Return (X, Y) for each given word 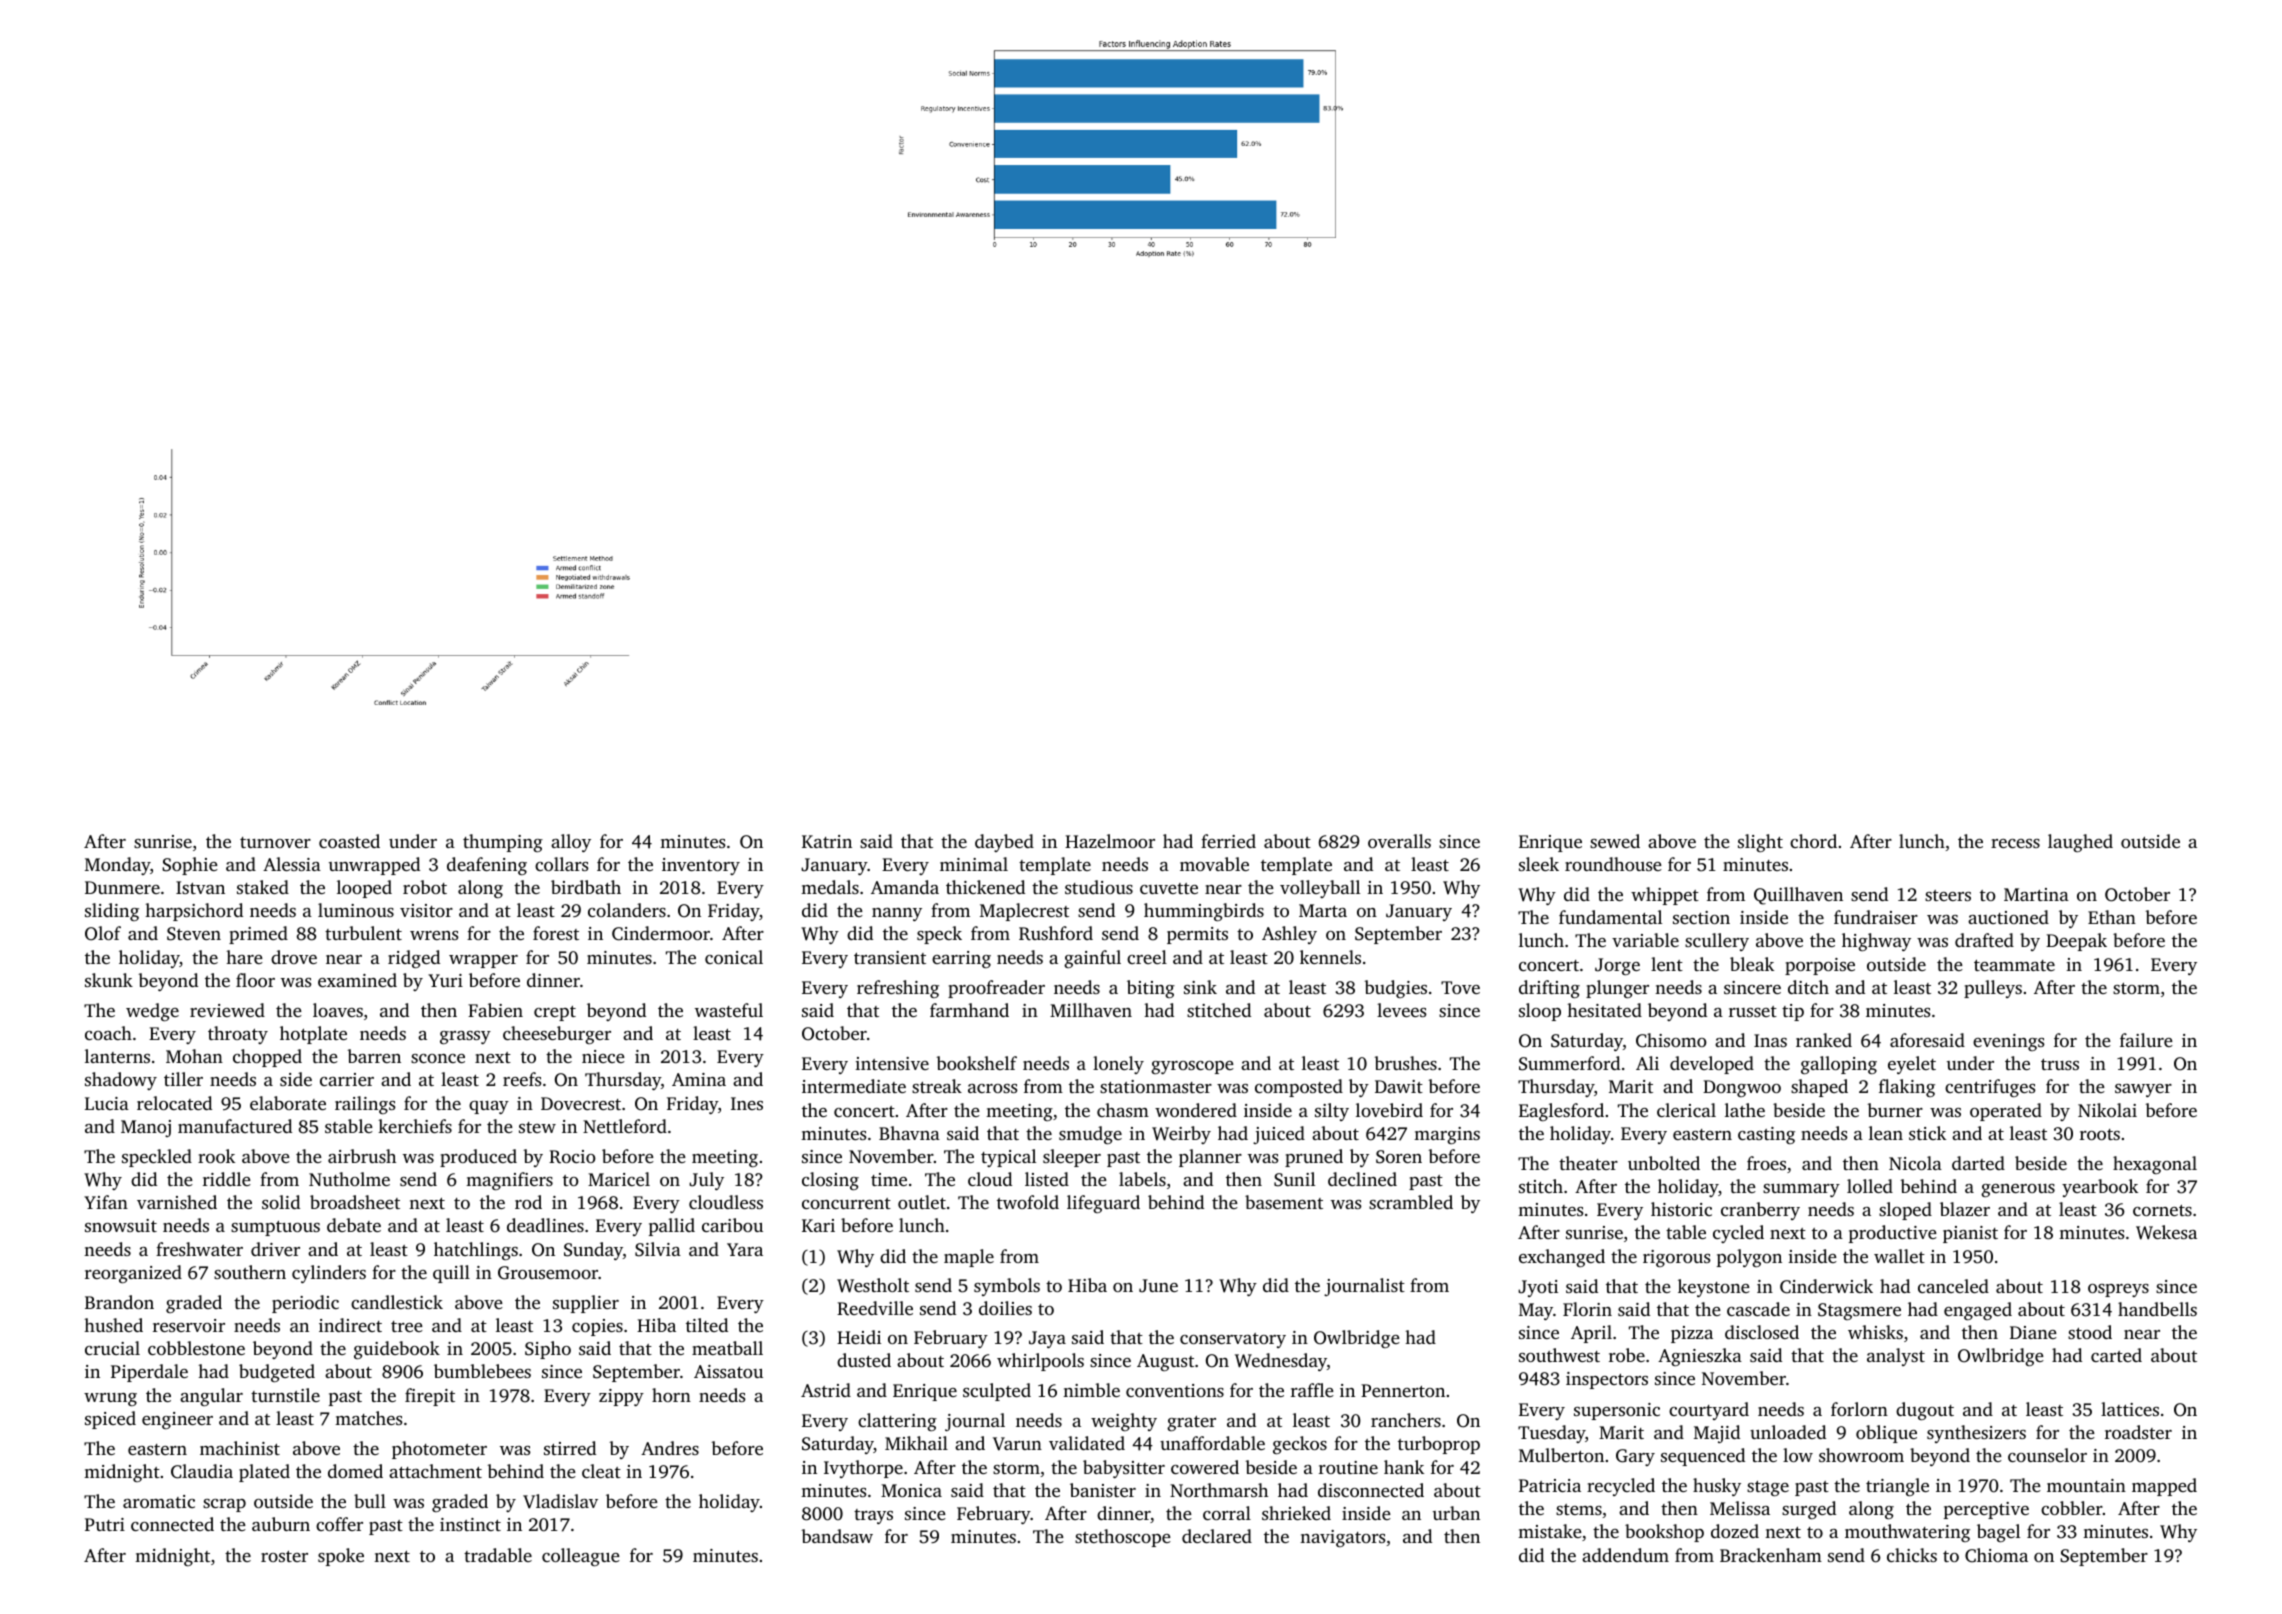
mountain (2086, 1485)
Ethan (2112, 917)
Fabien (495, 1010)
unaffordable (1212, 1443)
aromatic (159, 1501)
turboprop (1439, 1445)
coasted (349, 841)
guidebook (397, 1350)
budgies (1395, 989)
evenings (2008, 1042)
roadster (2138, 1432)
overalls (1399, 841)
